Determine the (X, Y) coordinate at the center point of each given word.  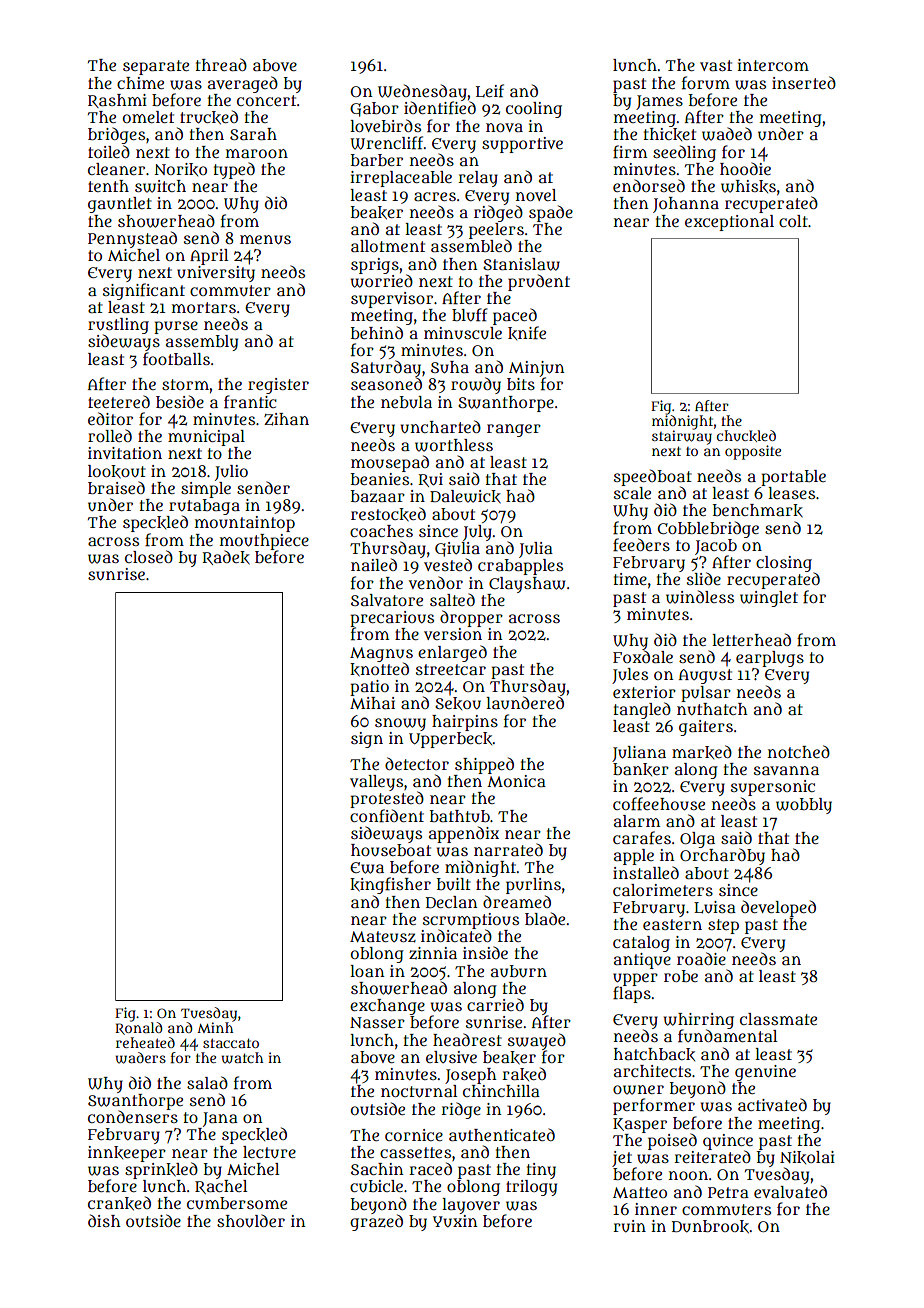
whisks (748, 186)
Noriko (180, 169)
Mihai (372, 703)
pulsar (706, 694)
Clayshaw (527, 585)
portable (793, 478)
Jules (630, 676)
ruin (629, 1226)
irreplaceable (401, 179)
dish (104, 1220)
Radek (226, 557)
